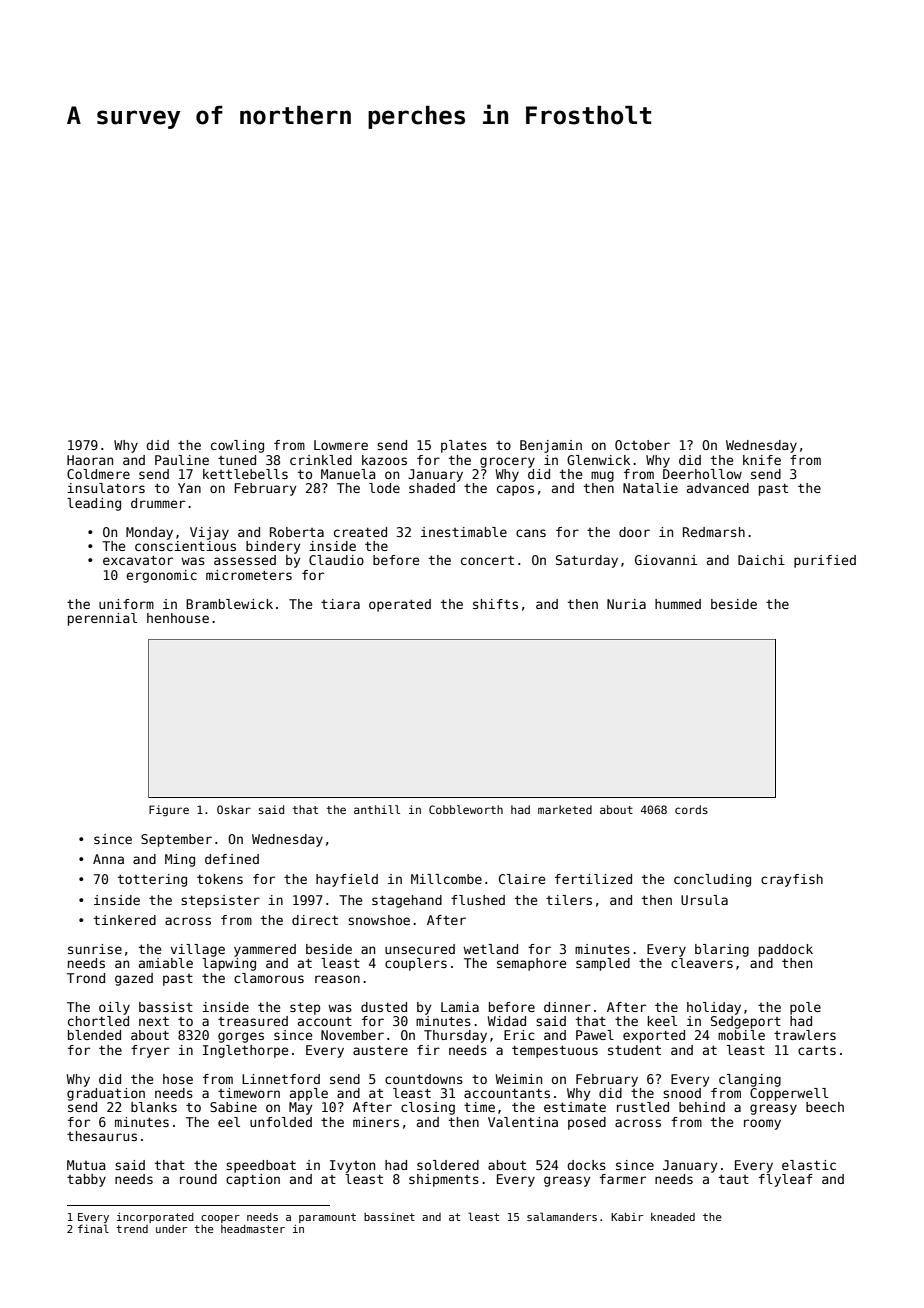 The width and height of the screenshot is (924, 1308). What do you see at coordinates (825, 561) in the screenshot?
I see `purified` at bounding box center [825, 561].
